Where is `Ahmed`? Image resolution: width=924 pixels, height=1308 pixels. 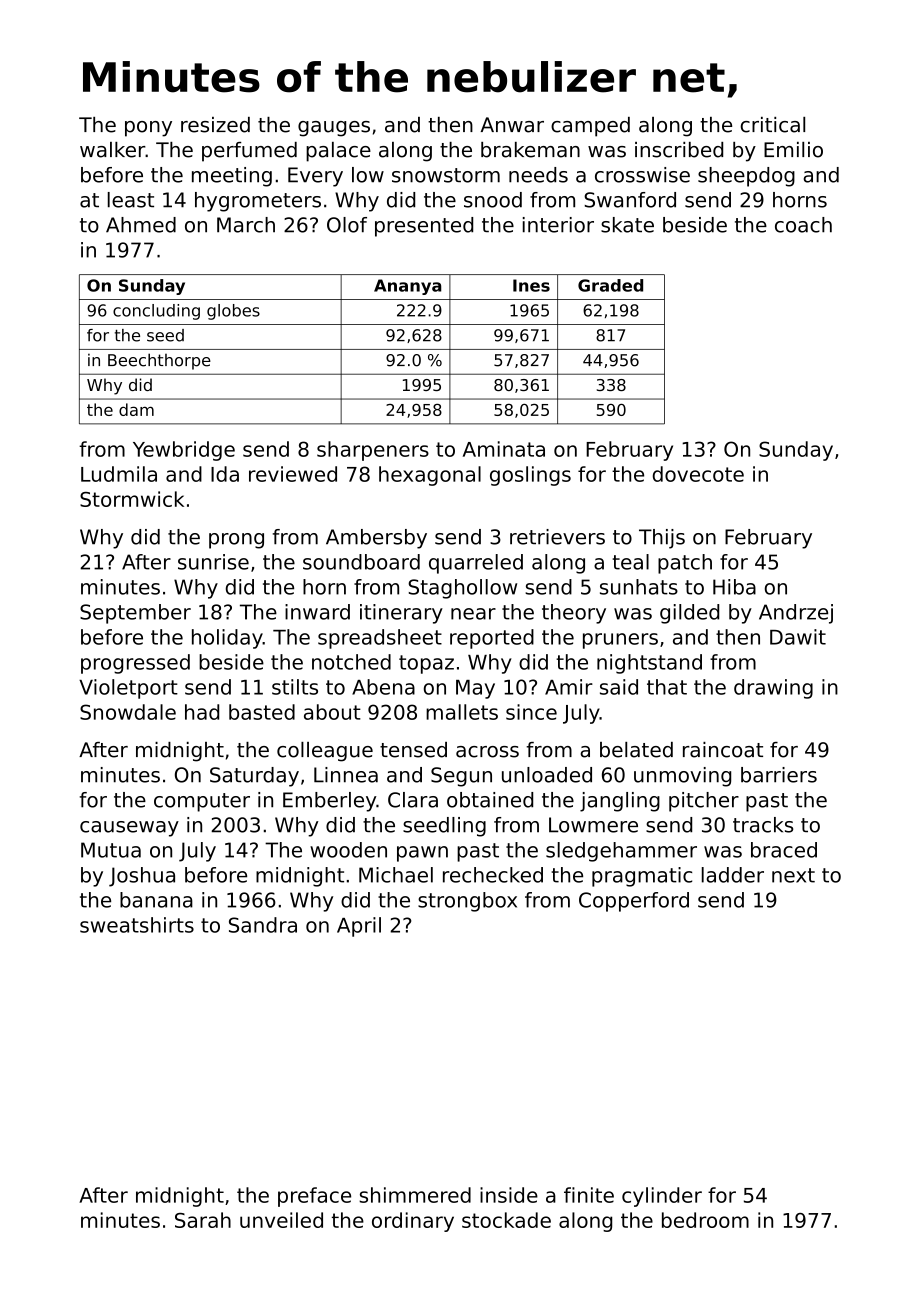 Ahmed is located at coordinates (141, 225).
